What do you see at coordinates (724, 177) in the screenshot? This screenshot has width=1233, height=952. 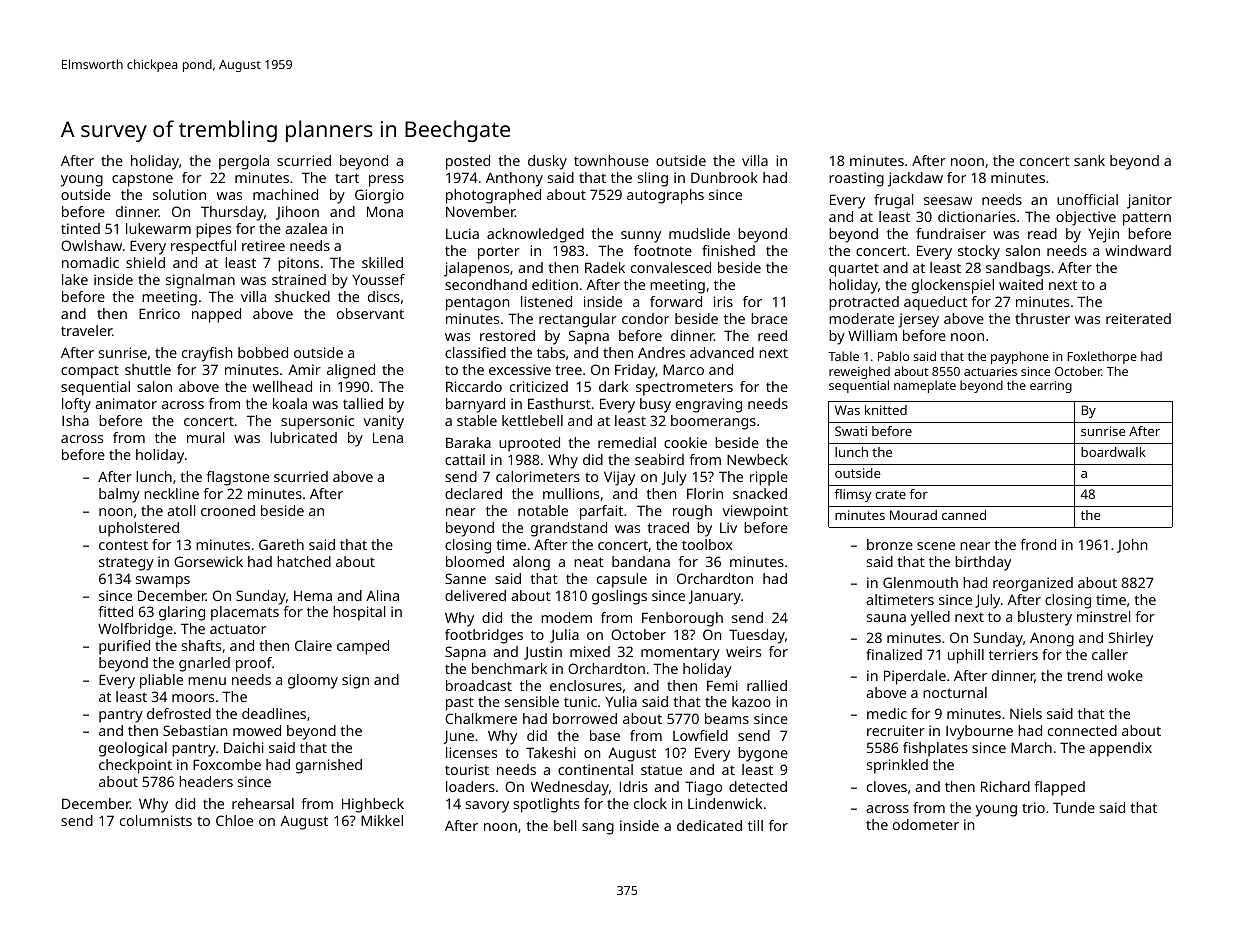 I see `Dunbrook` at bounding box center [724, 177].
